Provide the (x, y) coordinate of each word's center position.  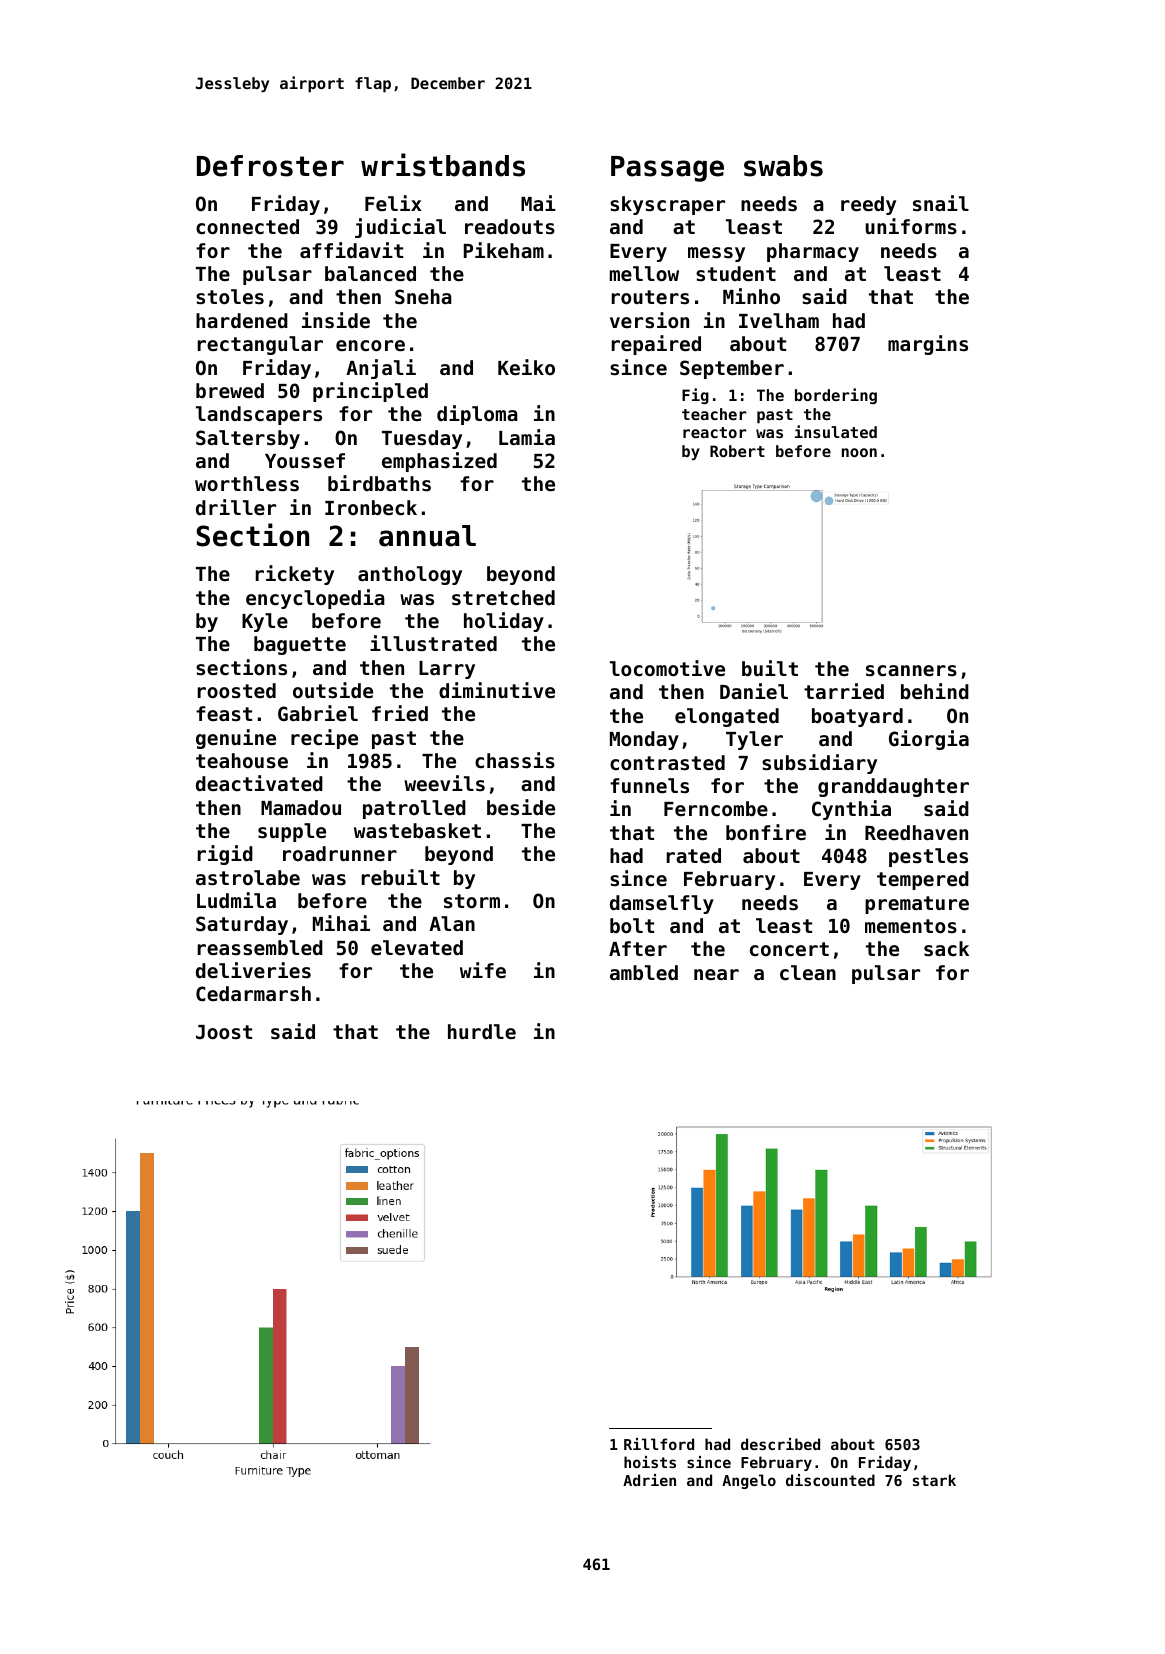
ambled (644, 972)
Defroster (270, 166)
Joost (224, 1032)
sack (946, 948)
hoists (650, 1462)
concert (789, 949)
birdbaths (379, 483)
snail (941, 203)
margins (928, 345)
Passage (667, 169)
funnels (649, 785)
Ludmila (236, 900)
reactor (715, 432)
